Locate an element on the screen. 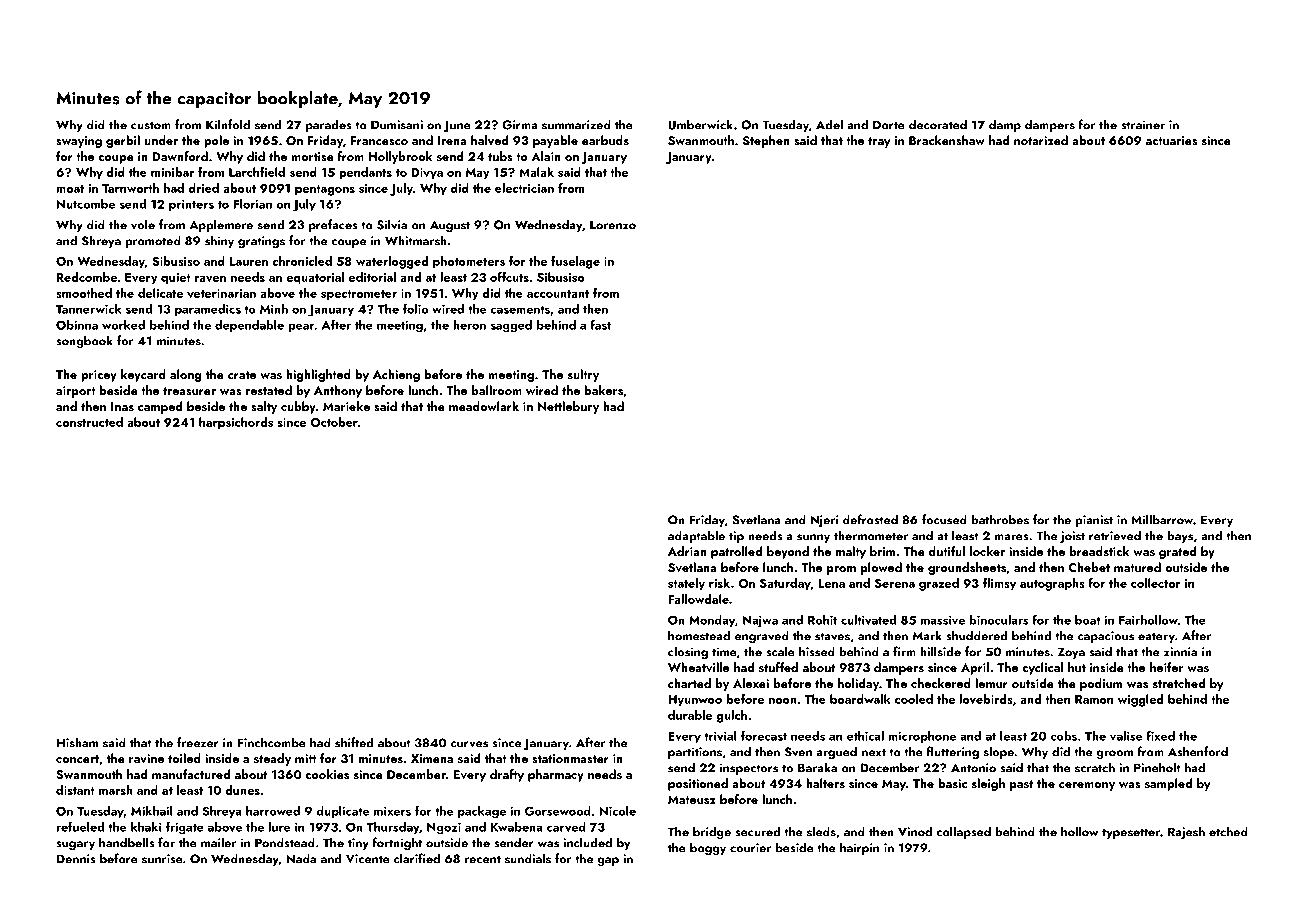 Image resolution: width=1308 pixels, height=924 pixels. actuaries is located at coordinates (1172, 140).
